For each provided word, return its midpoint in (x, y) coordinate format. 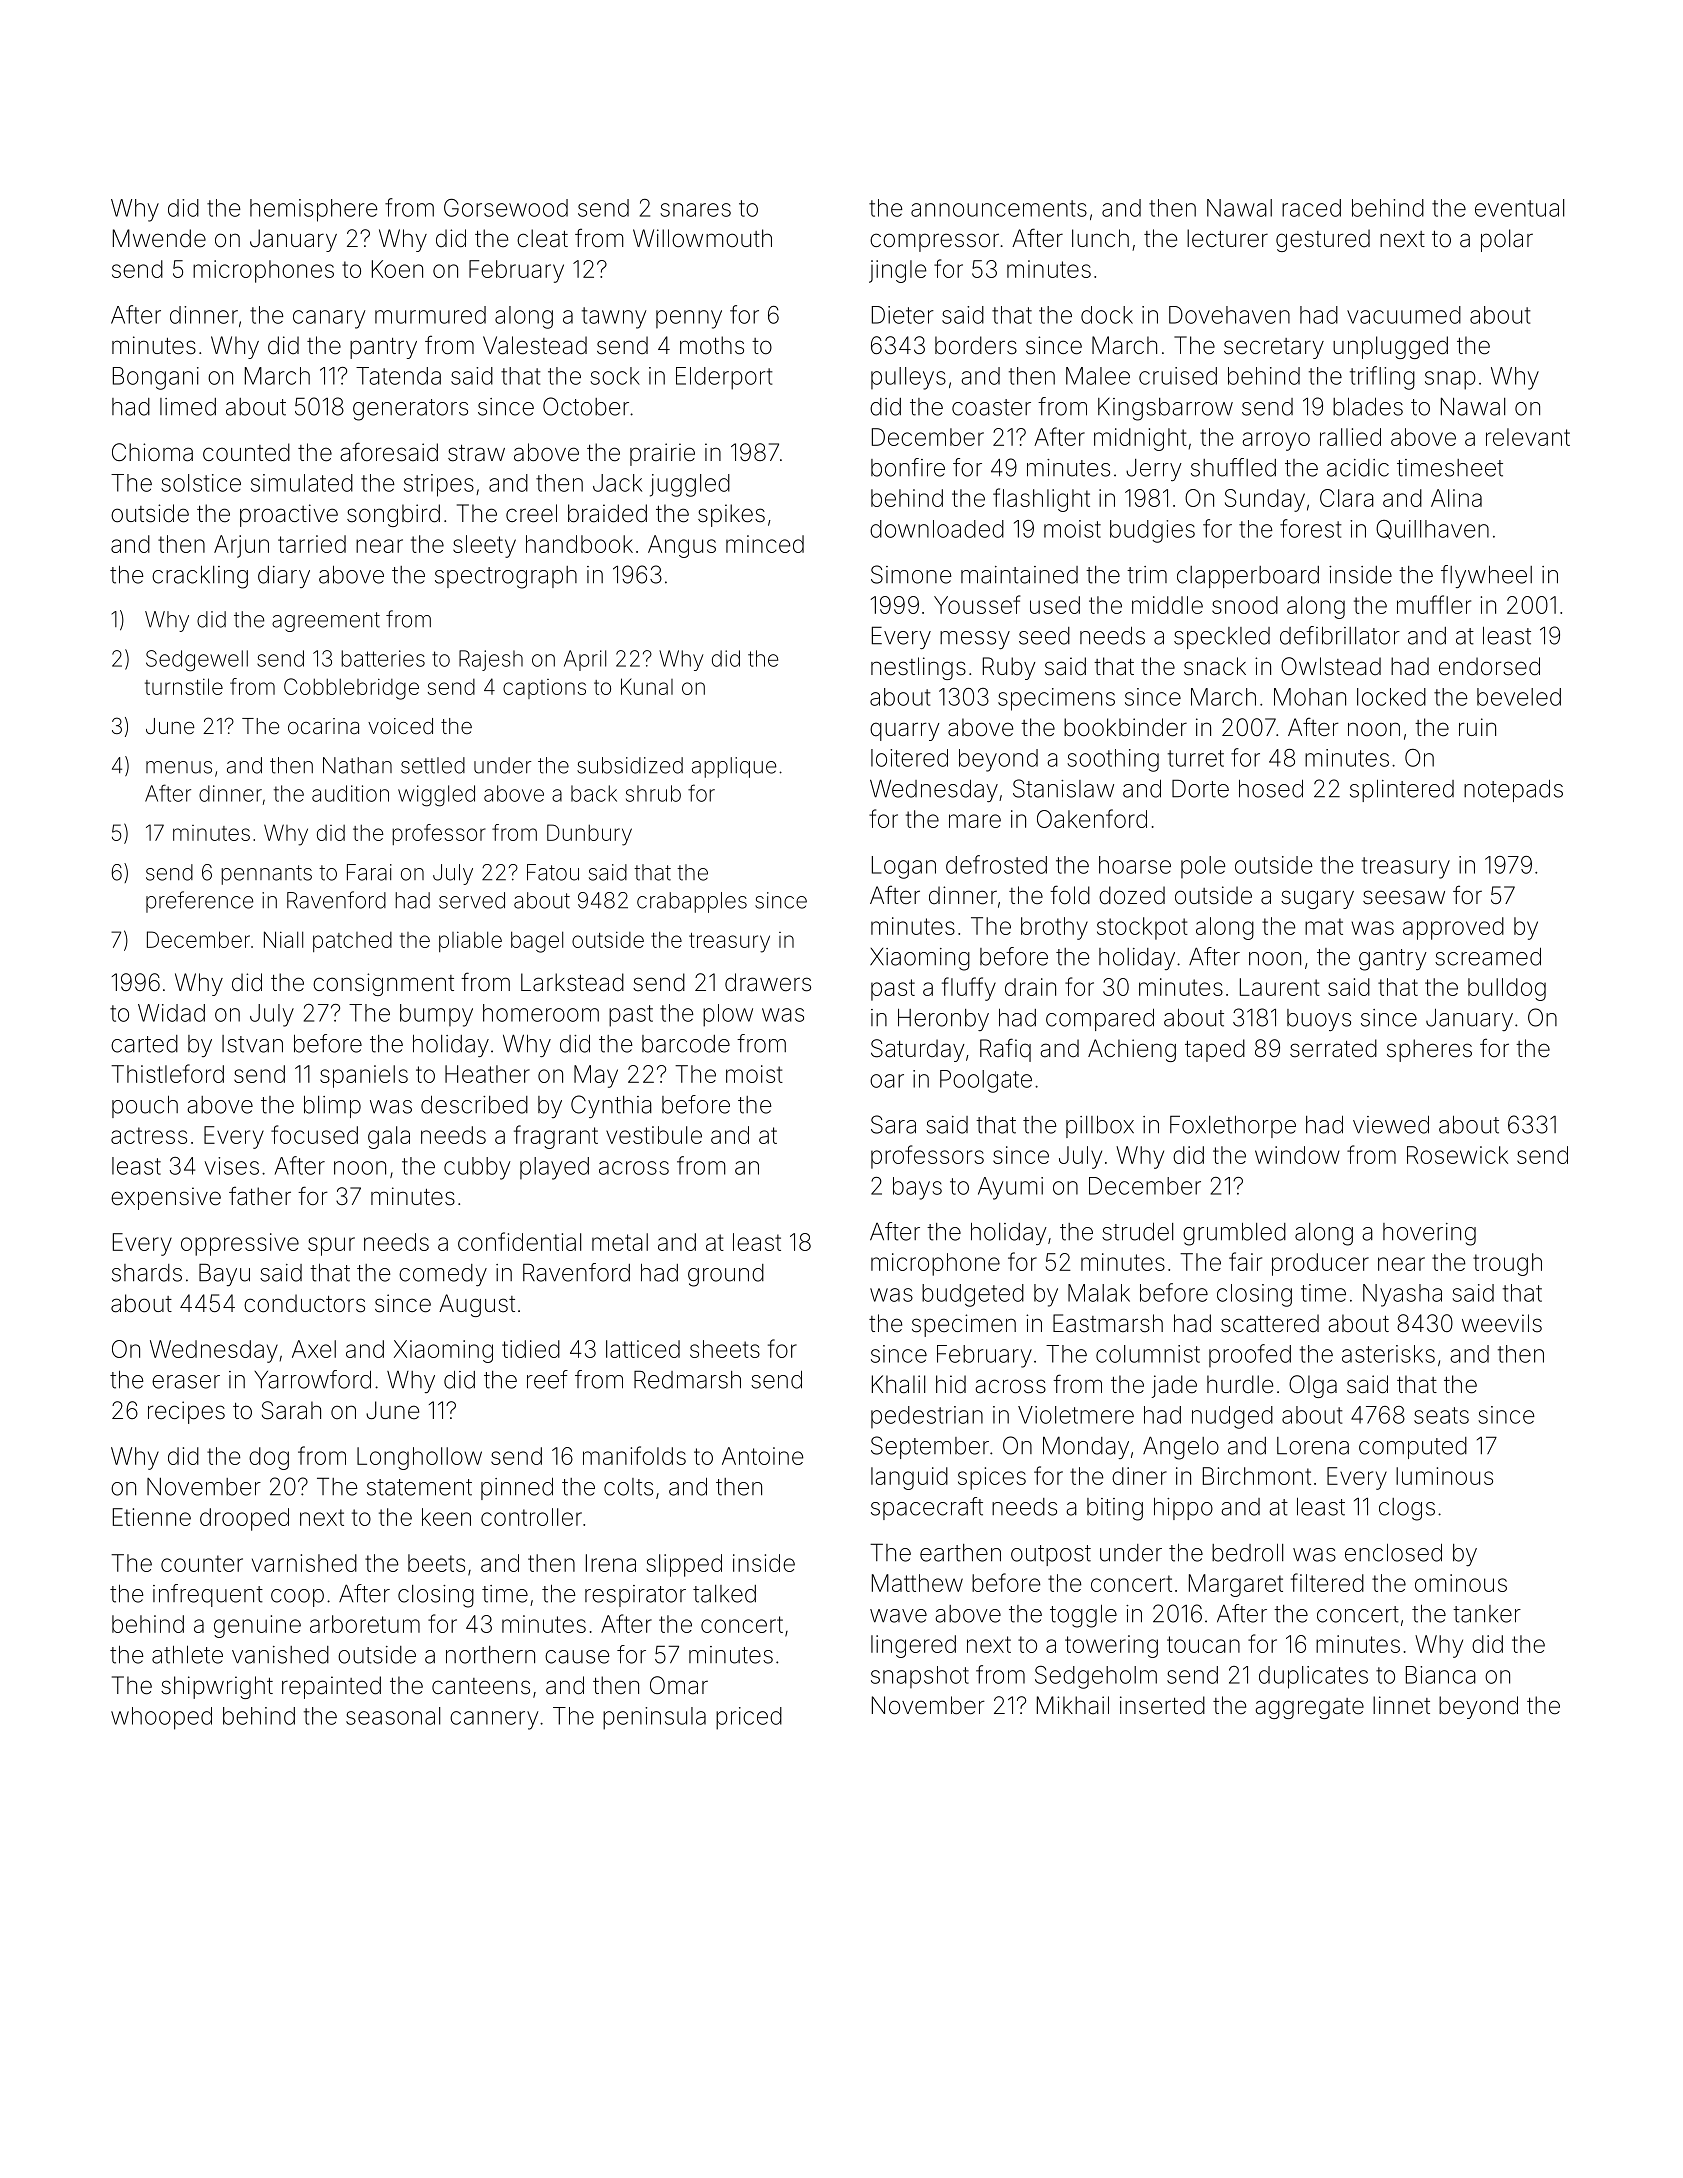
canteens (481, 1686)
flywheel (1486, 576)
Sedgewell (197, 661)
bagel (537, 942)
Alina (1456, 498)
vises (232, 1166)
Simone (911, 574)
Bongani (156, 378)
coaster (991, 407)
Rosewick (1457, 1155)
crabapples (692, 902)
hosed (1271, 788)
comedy (443, 1275)
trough (1507, 1264)
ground (726, 1275)
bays (917, 1188)
